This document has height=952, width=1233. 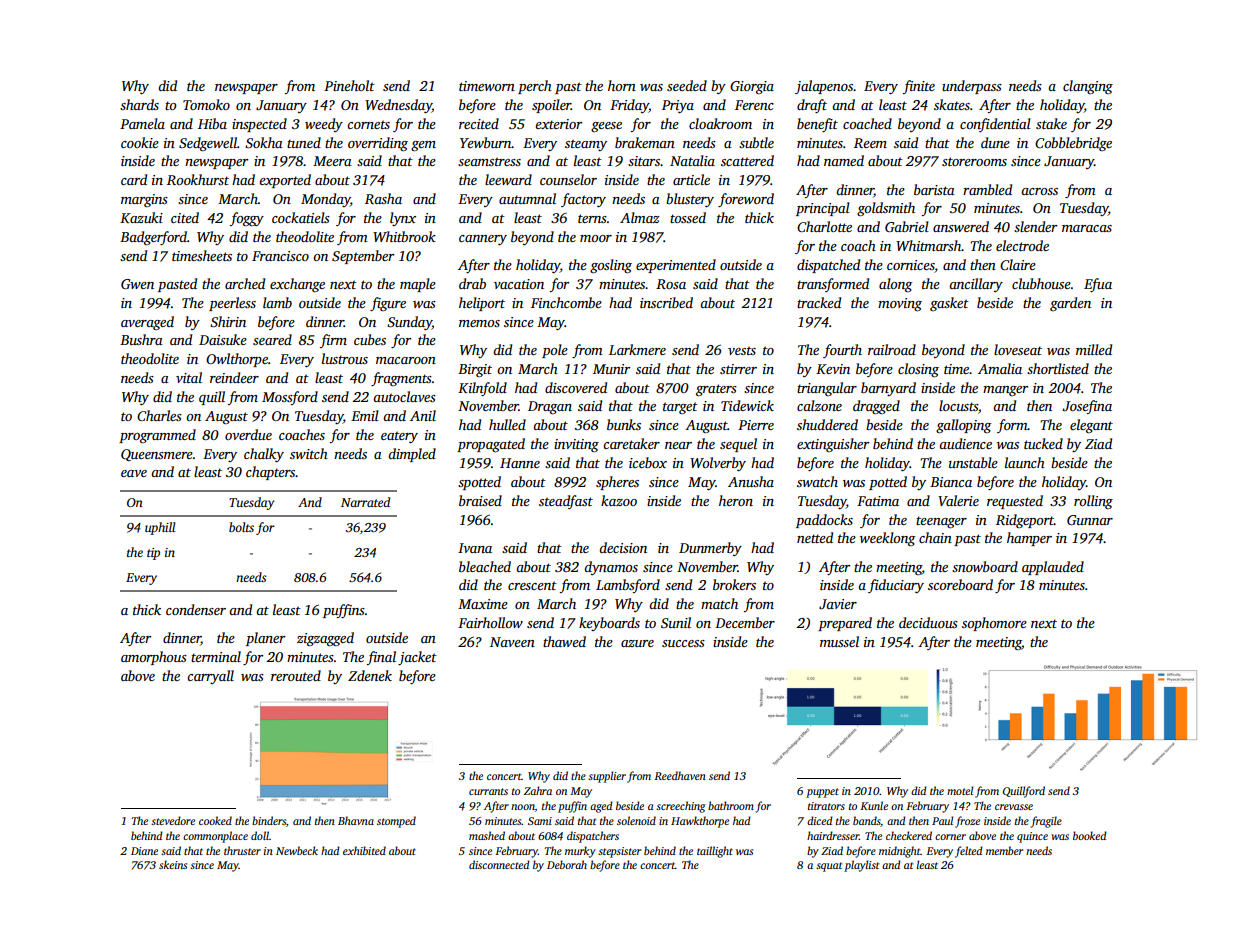 I want to click on playlist, so click(x=861, y=866).
